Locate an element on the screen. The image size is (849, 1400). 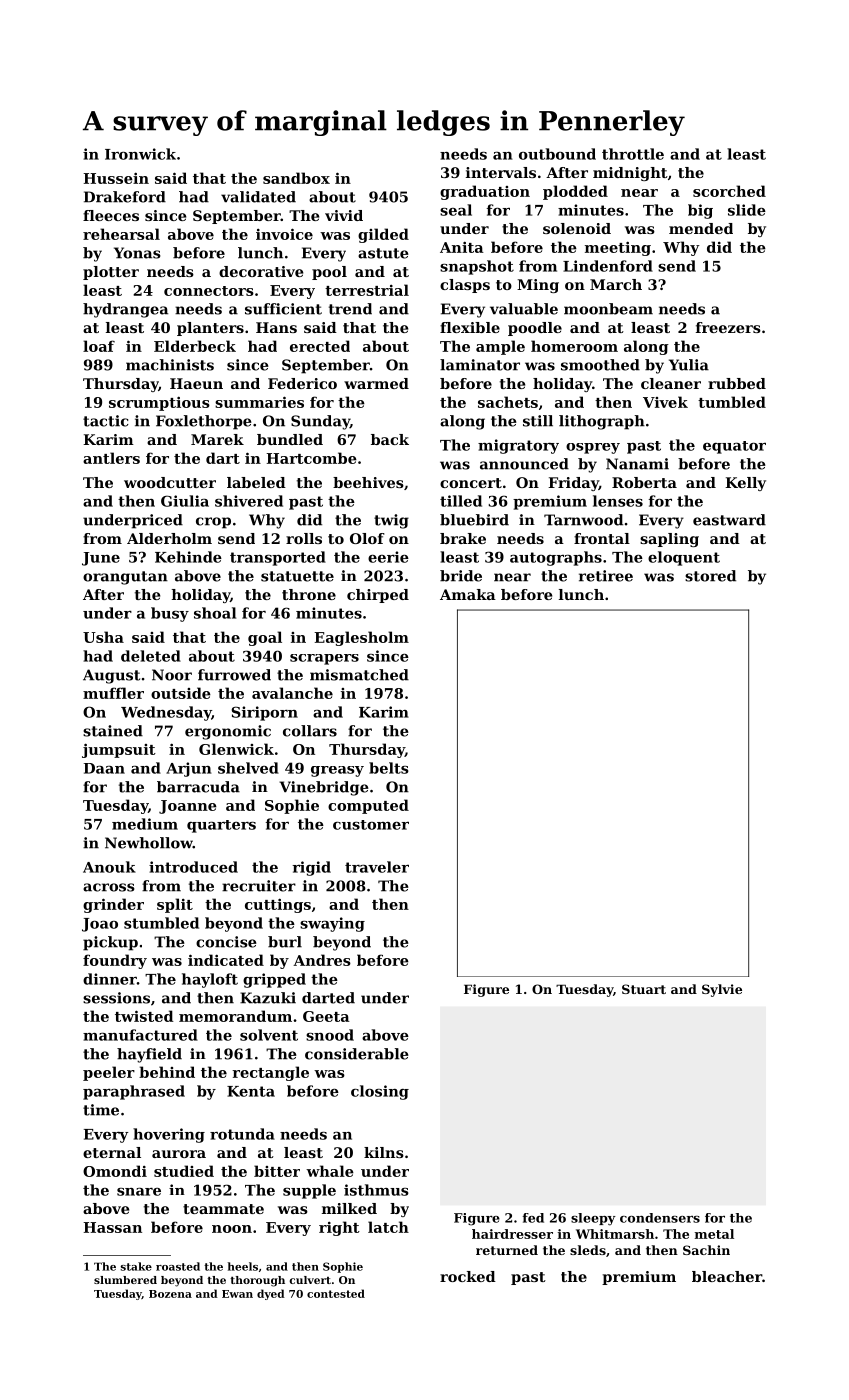
bleacher is located at coordinates (727, 1276).
